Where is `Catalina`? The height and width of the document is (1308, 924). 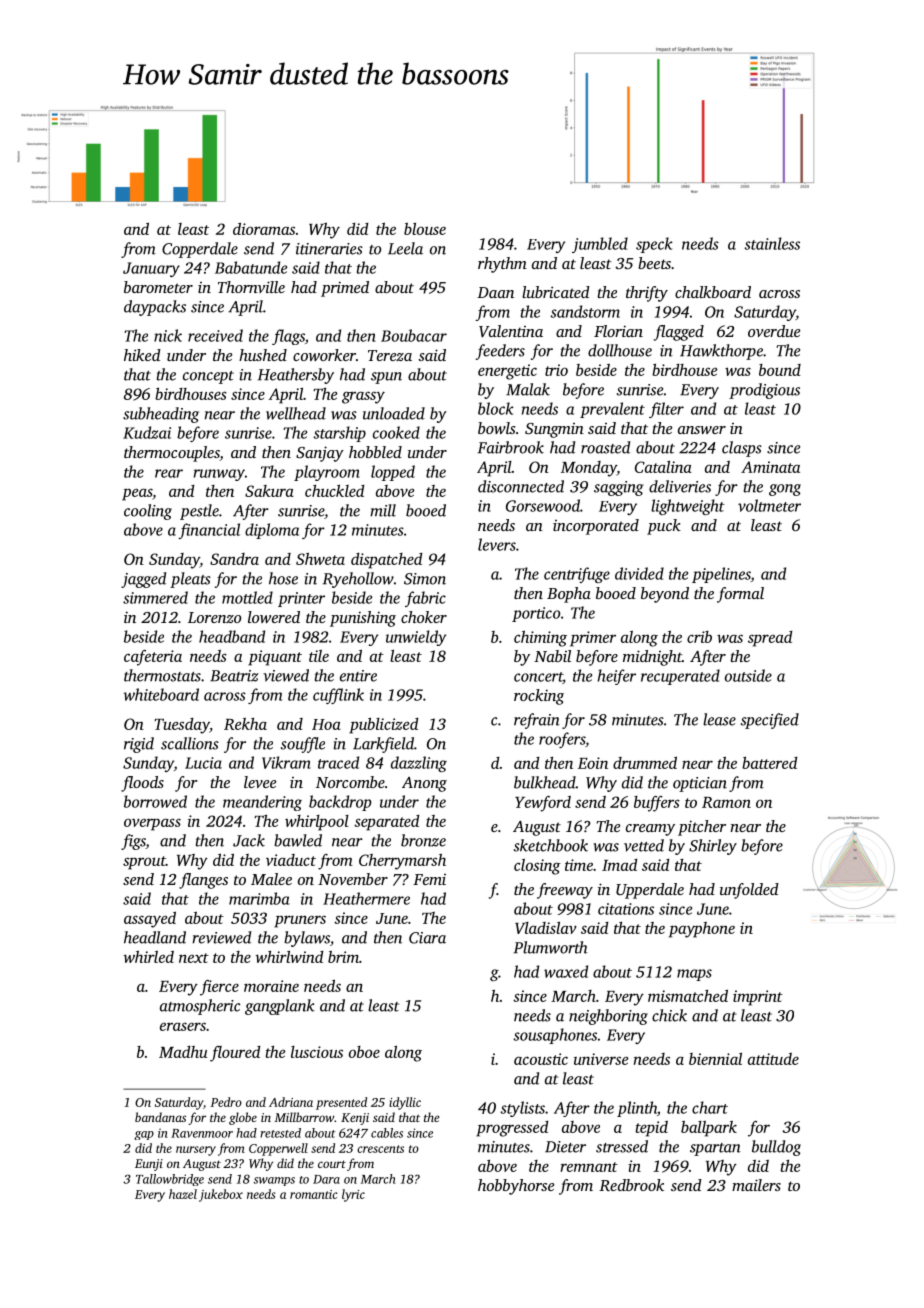 Catalina is located at coordinates (663, 467).
